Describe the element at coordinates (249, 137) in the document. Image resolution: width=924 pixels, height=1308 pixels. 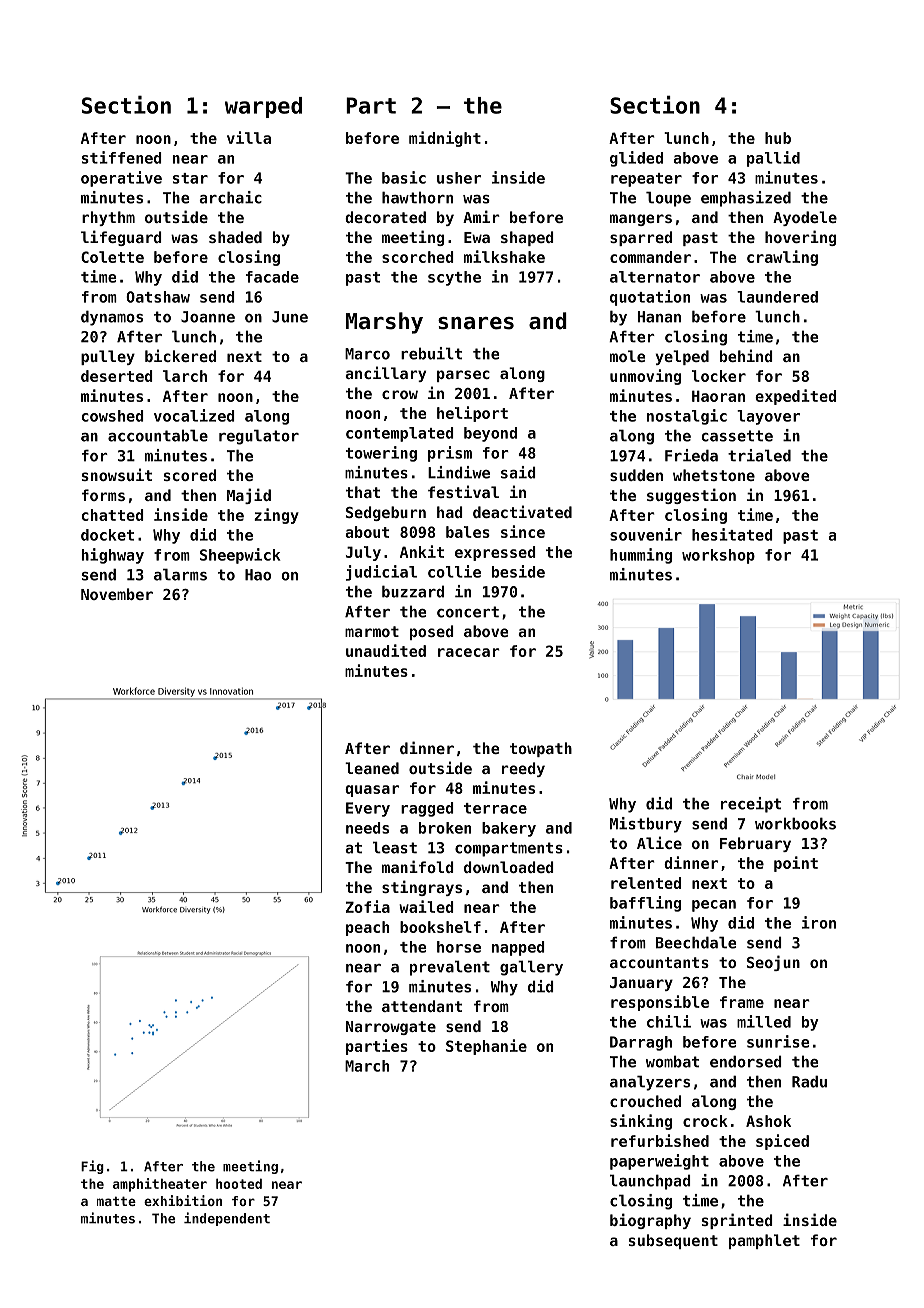
I see `villa` at that location.
